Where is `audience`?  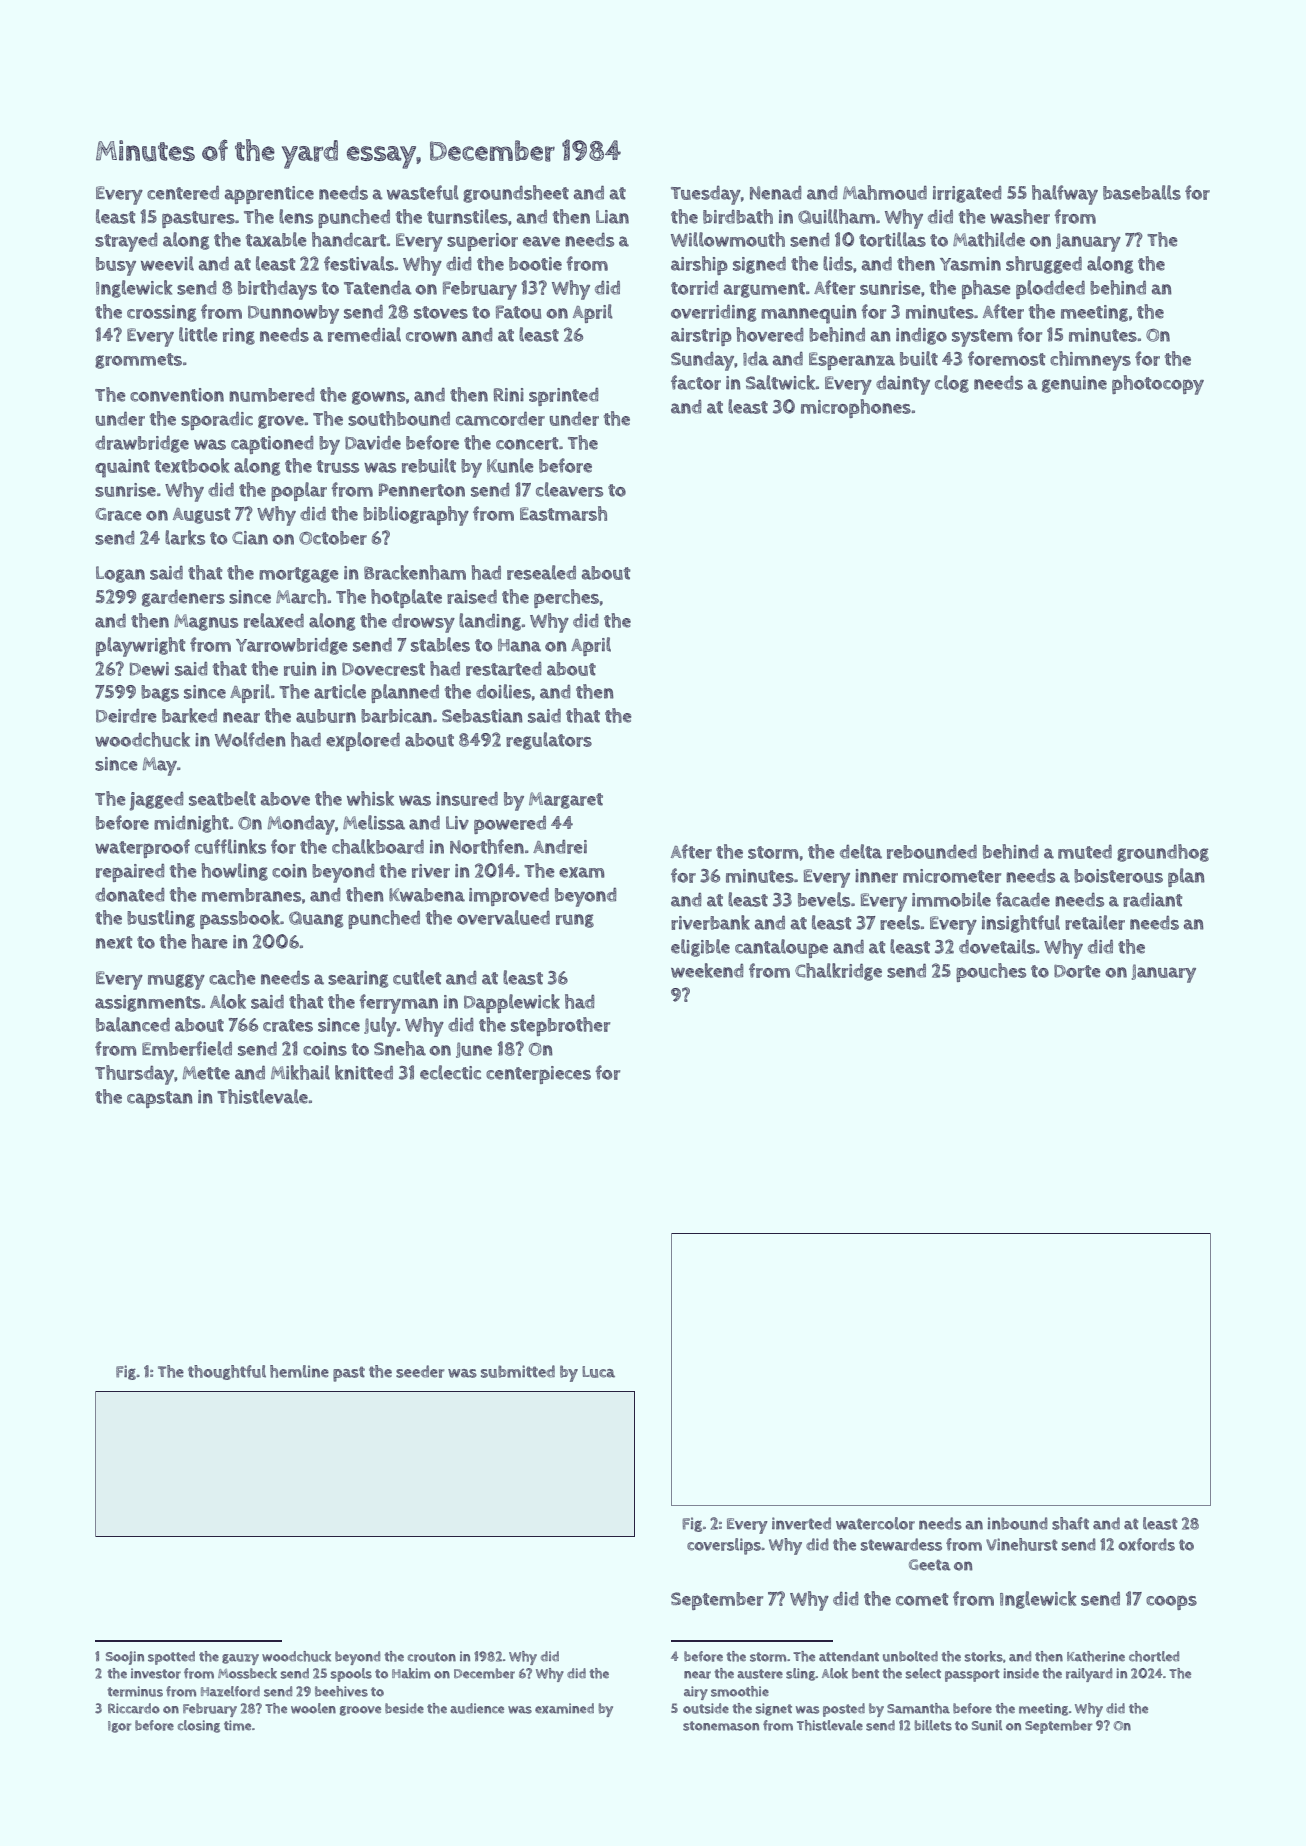
audience is located at coordinates (477, 1708).
